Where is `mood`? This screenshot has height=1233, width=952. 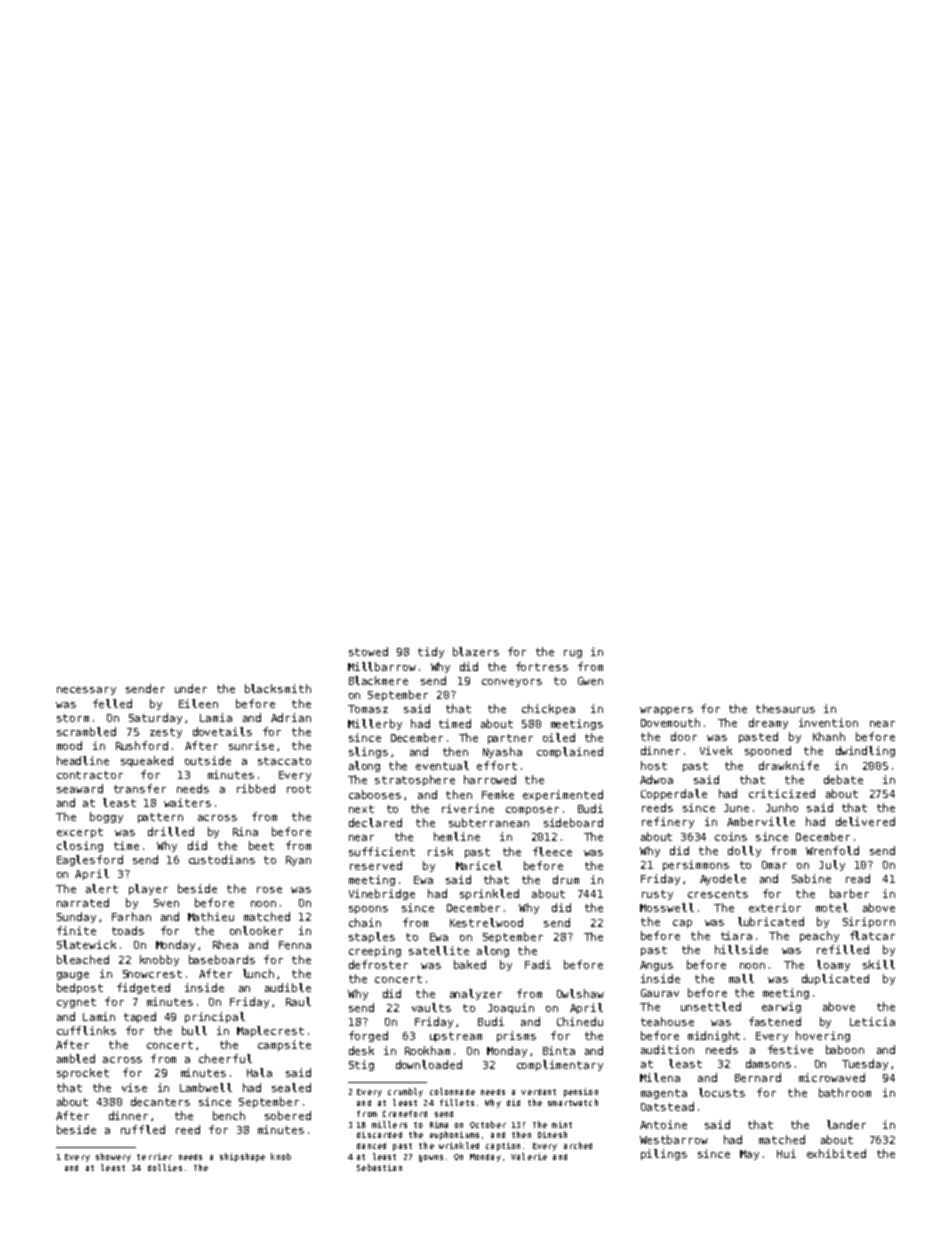 mood is located at coordinates (69, 745).
